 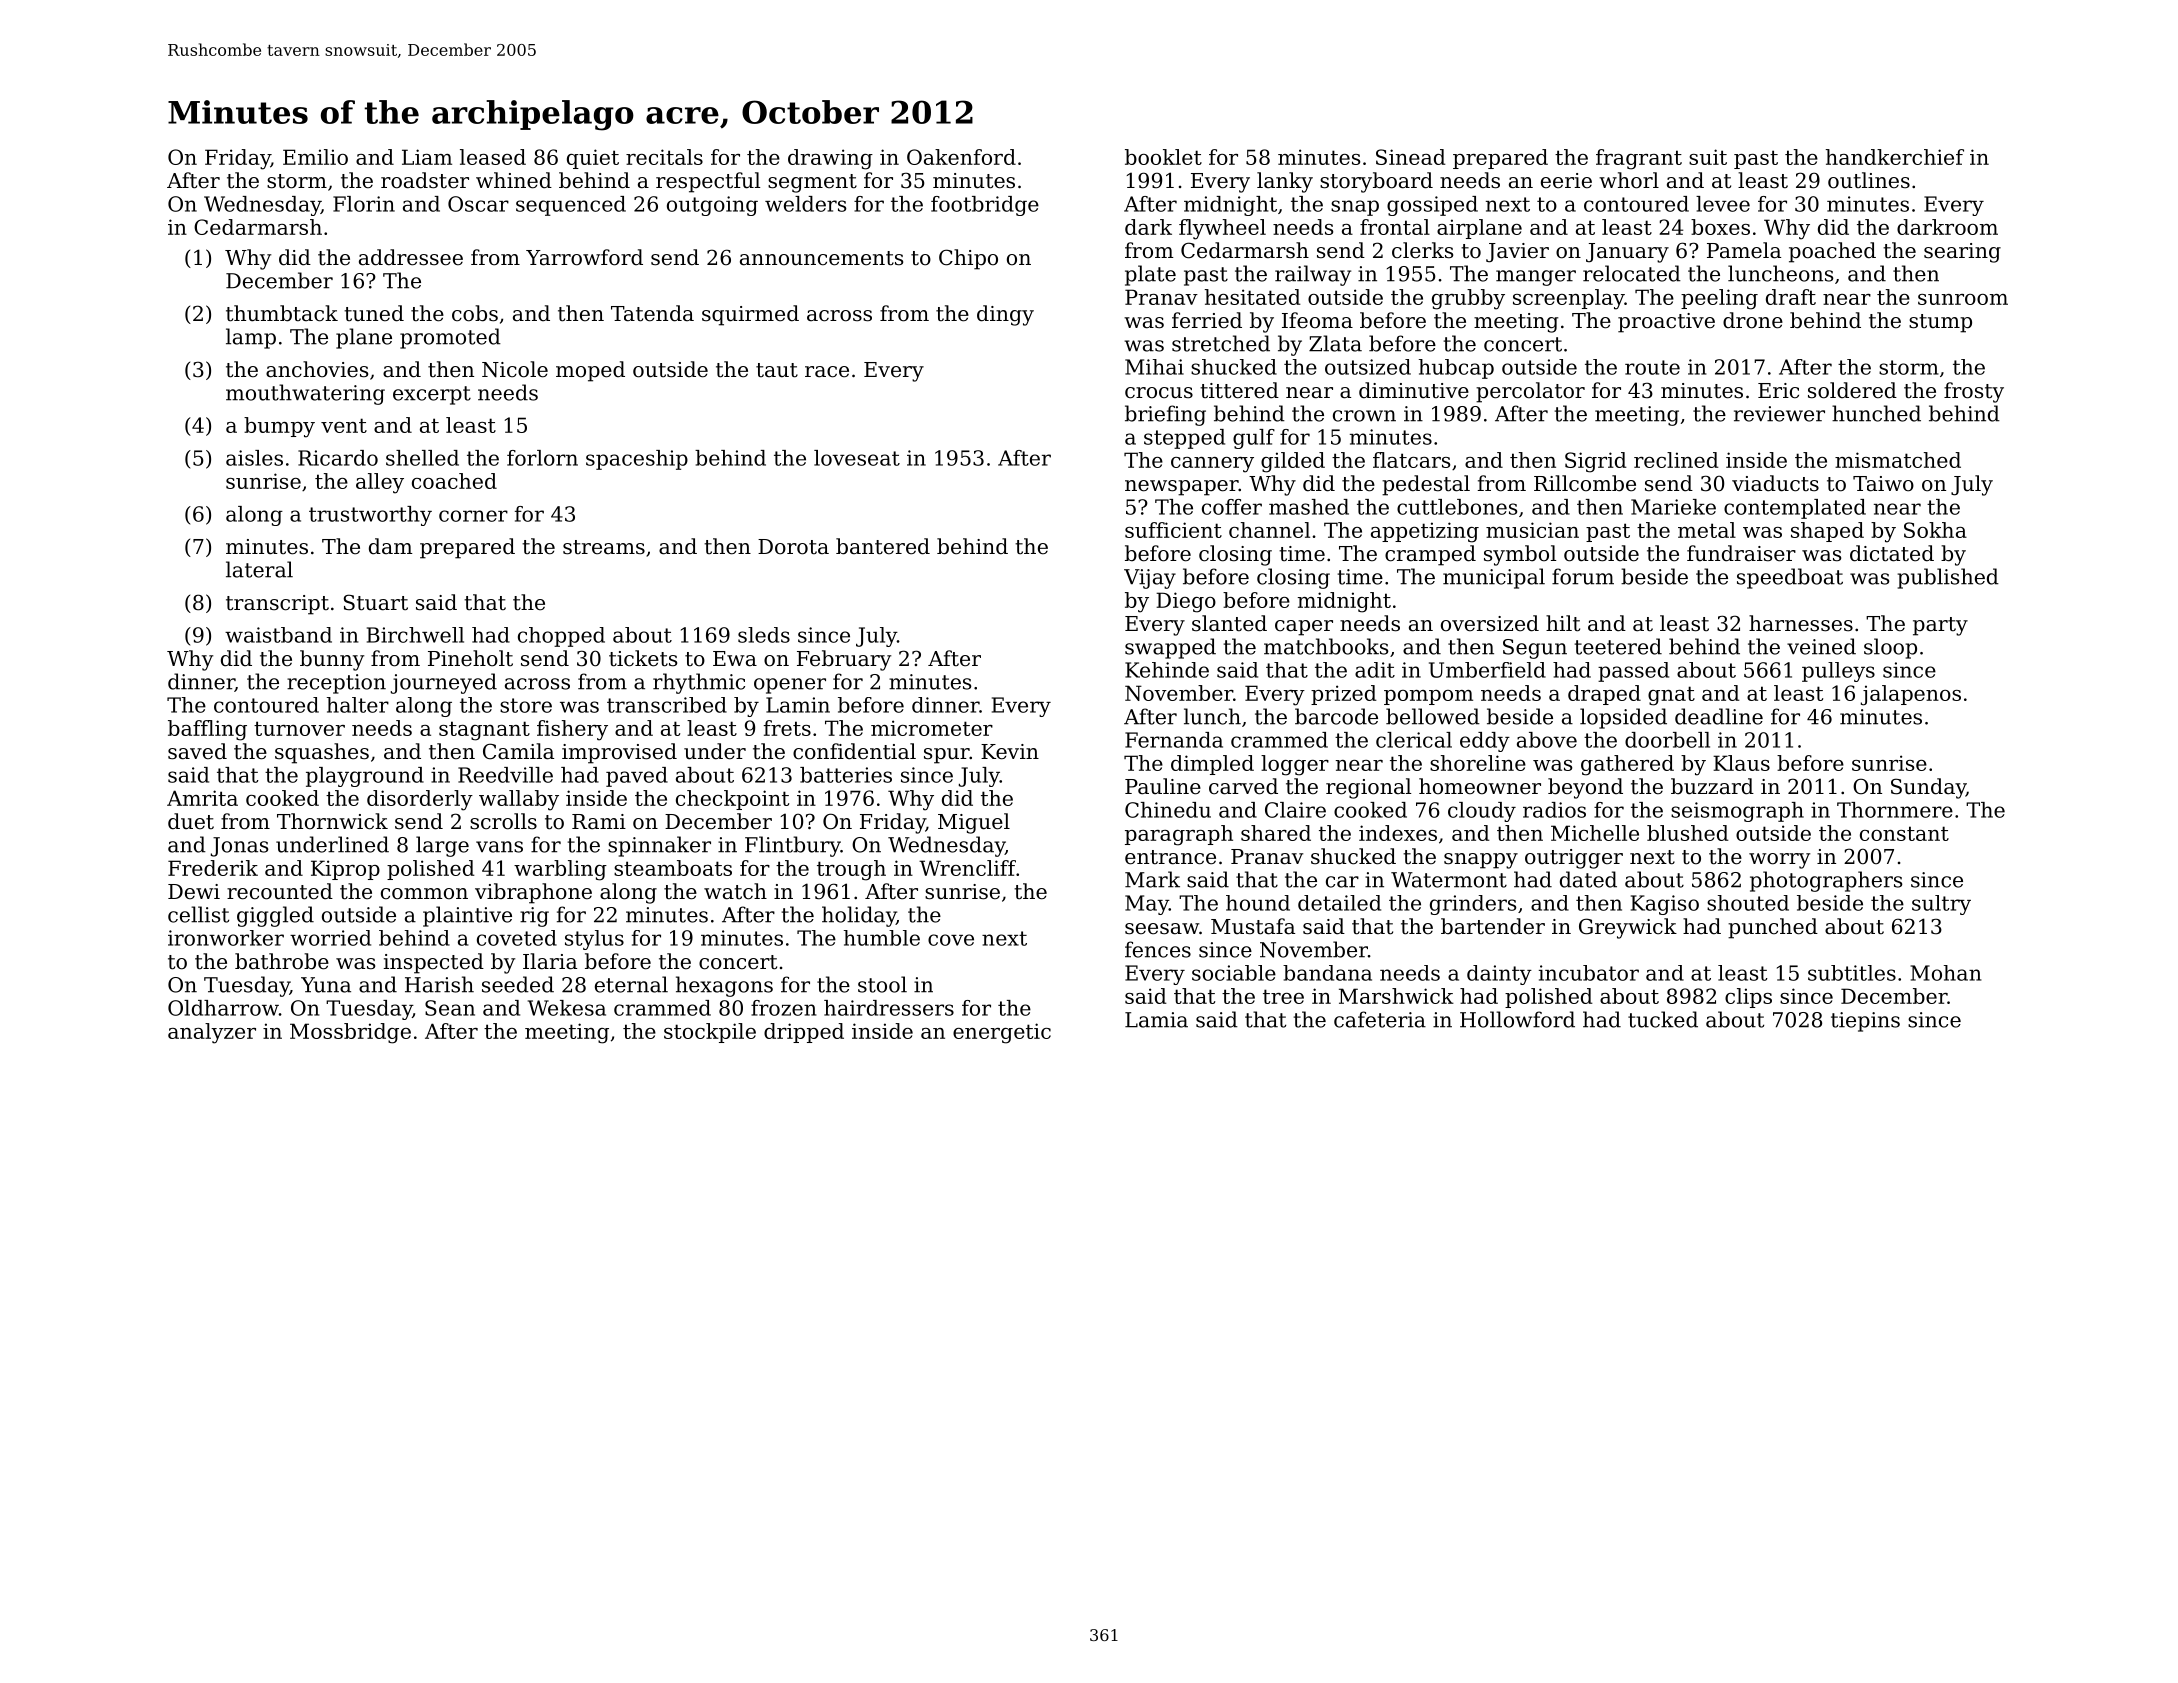 What do you see at coordinates (223, 1008) in the document?
I see `Oldharrow` at bounding box center [223, 1008].
